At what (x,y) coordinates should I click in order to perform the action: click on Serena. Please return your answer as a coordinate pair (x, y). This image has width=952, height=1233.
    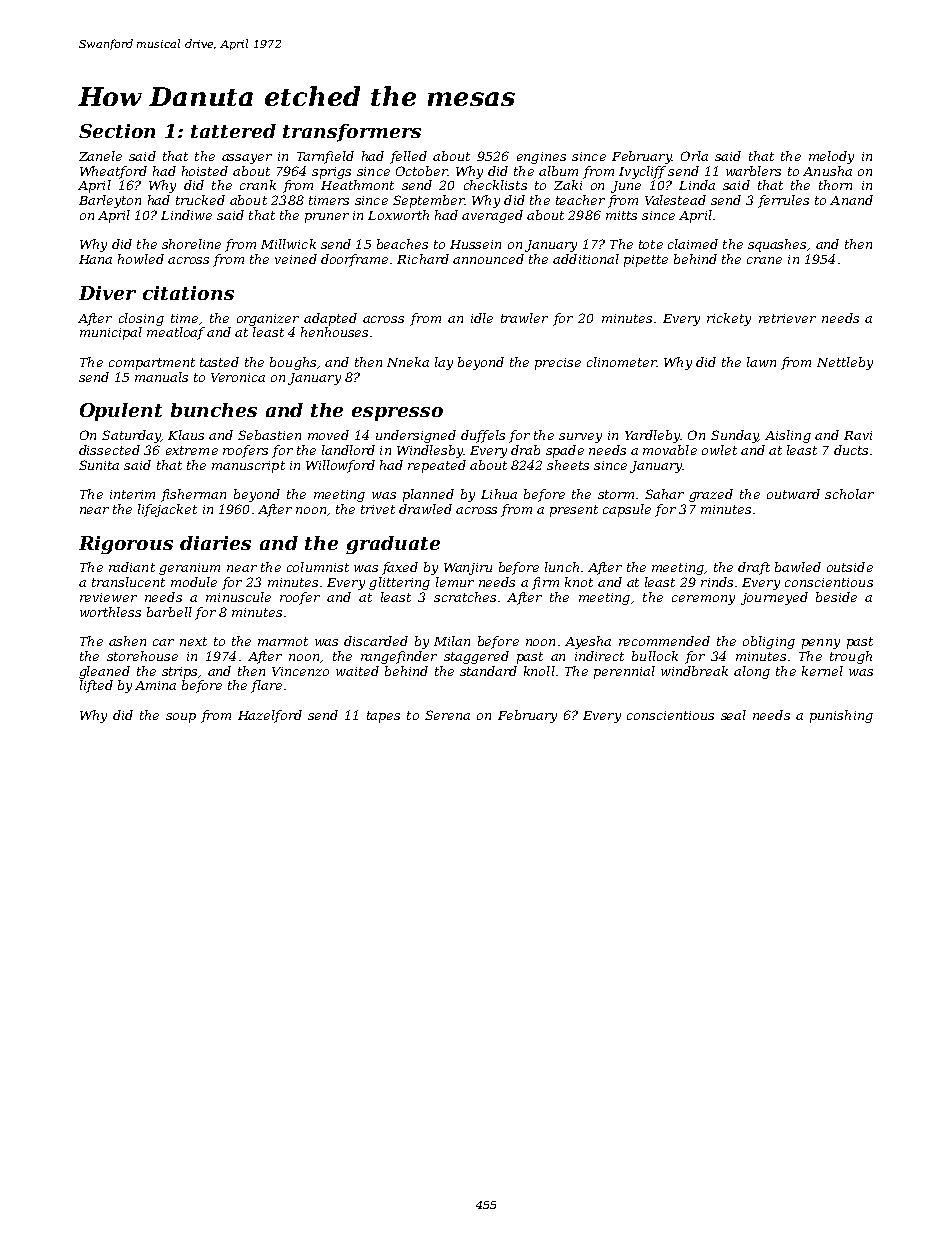
    Looking at the image, I should click on (447, 715).
